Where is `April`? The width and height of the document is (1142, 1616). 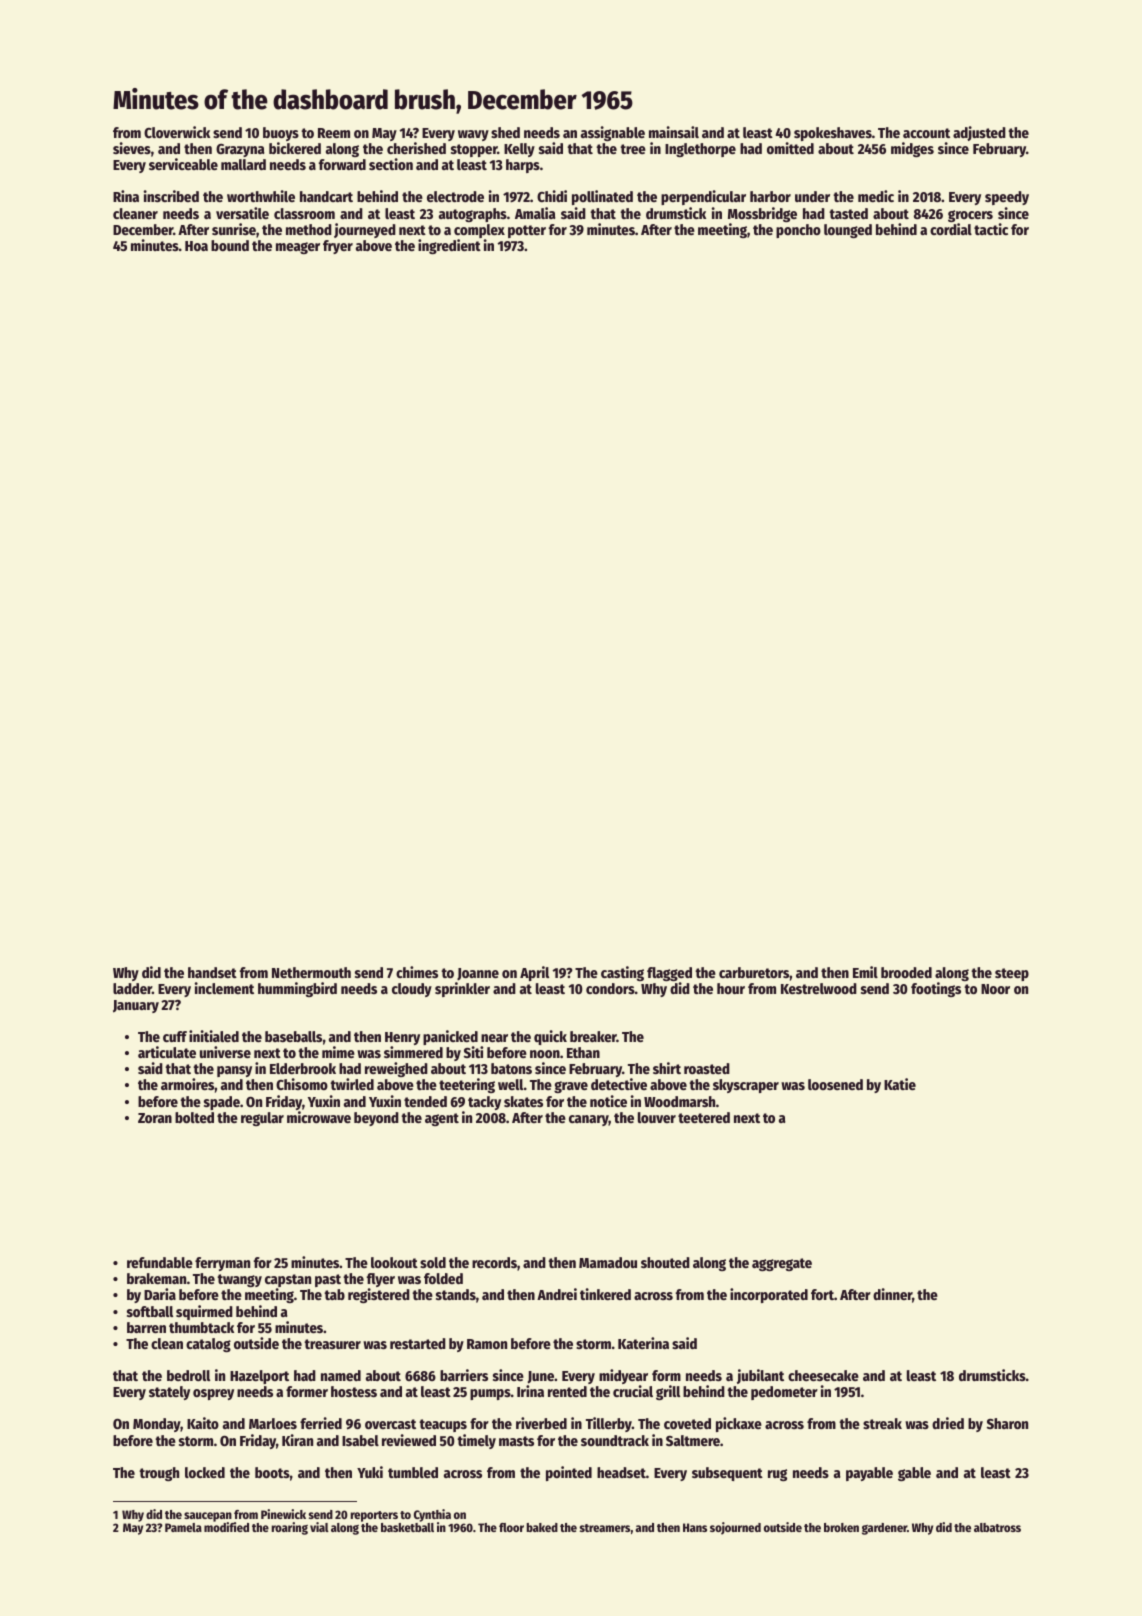
April is located at coordinates (534, 973).
